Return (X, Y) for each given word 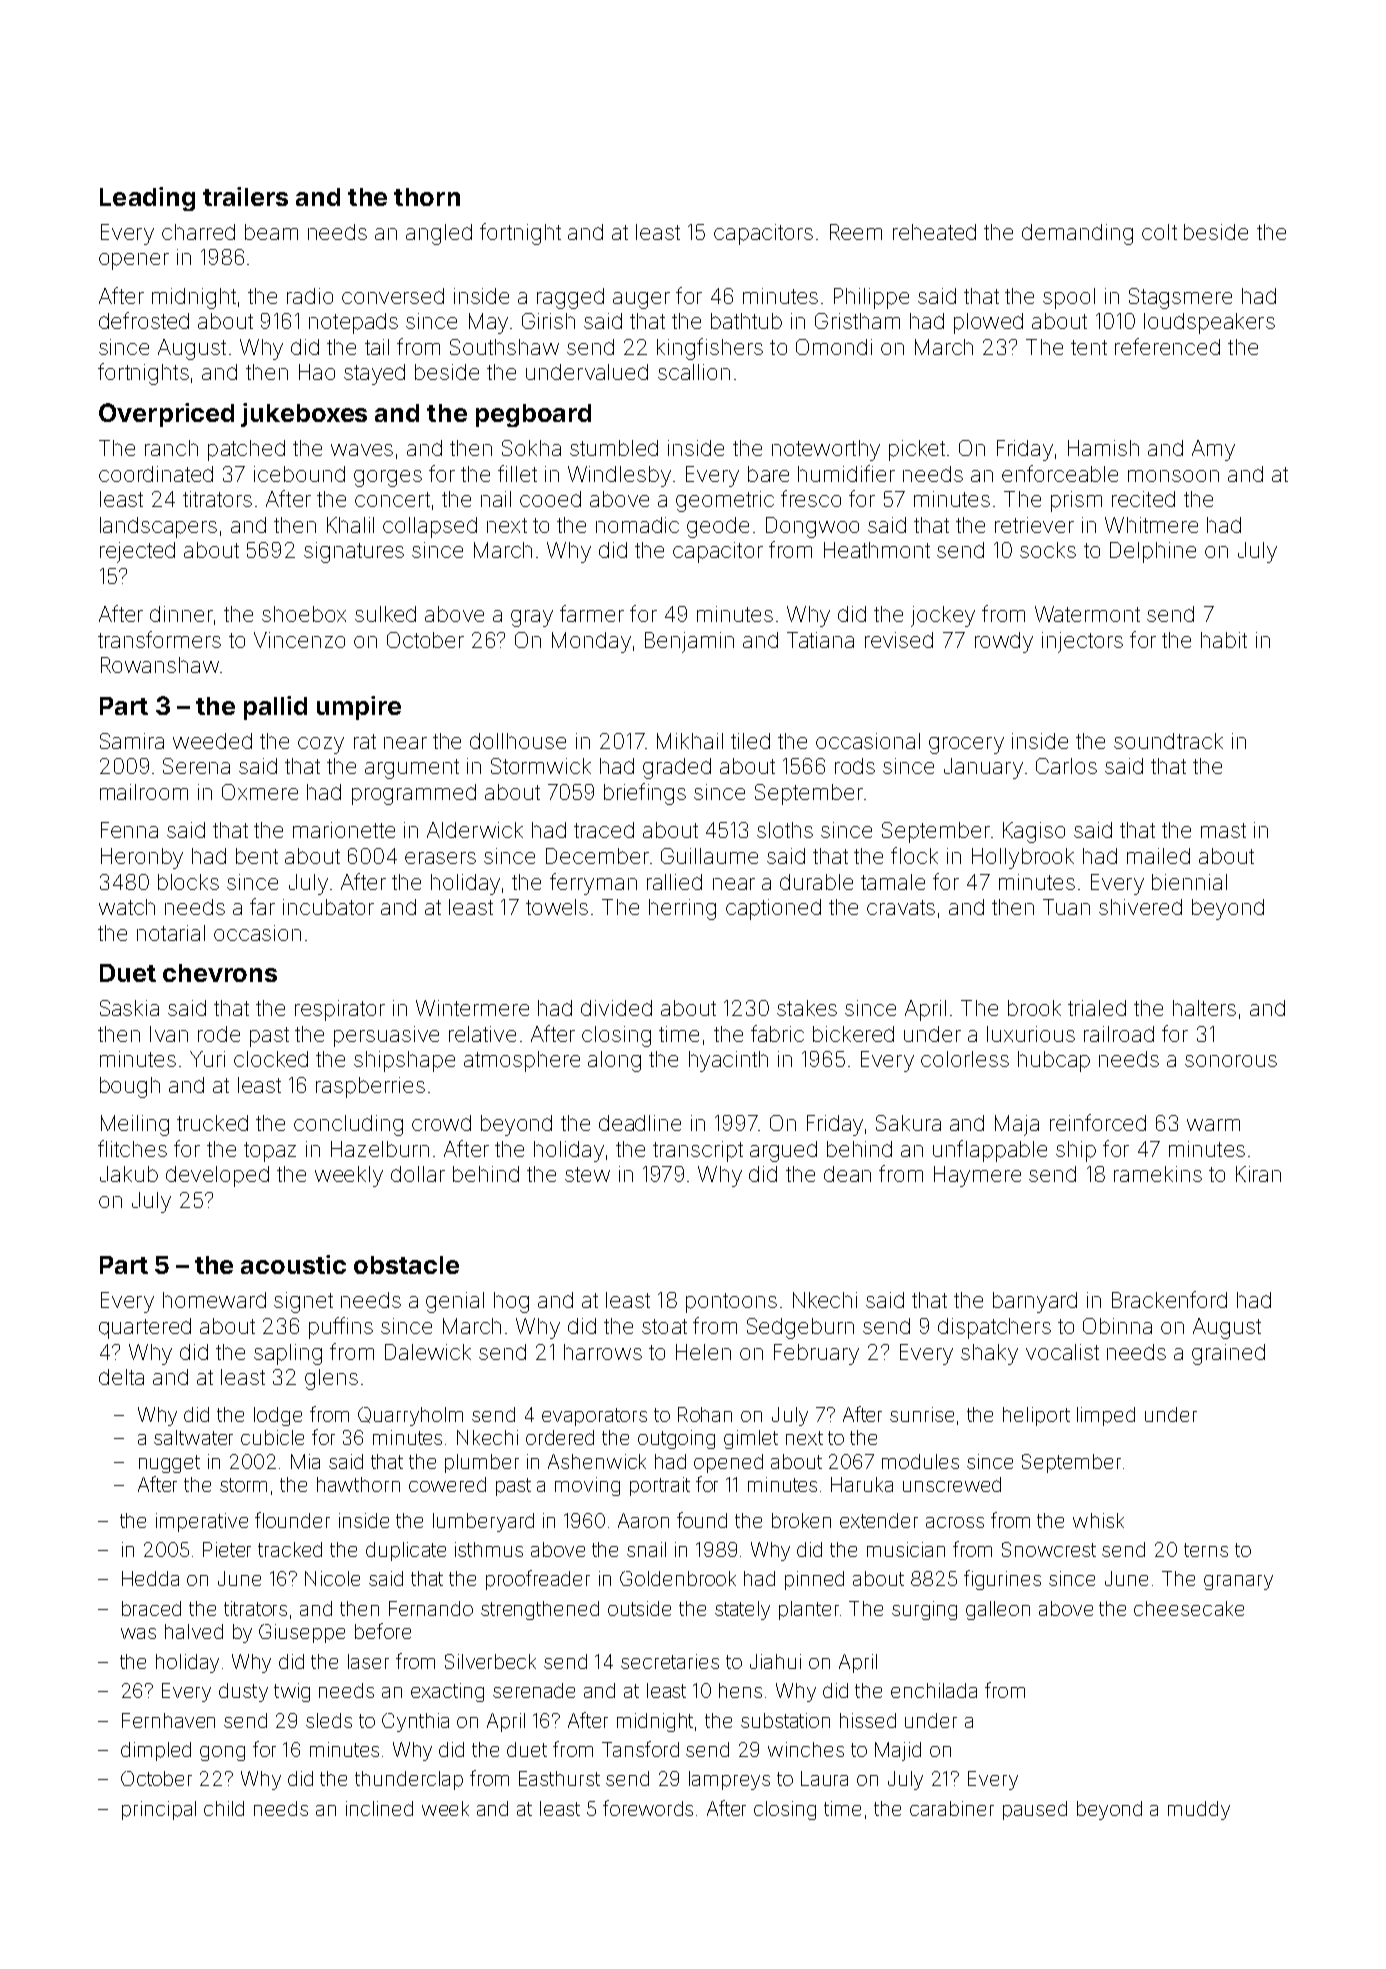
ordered (560, 1437)
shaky (989, 1354)
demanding (1077, 234)
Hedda (150, 1578)
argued (783, 1151)
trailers (245, 196)
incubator (328, 907)
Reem (856, 232)
